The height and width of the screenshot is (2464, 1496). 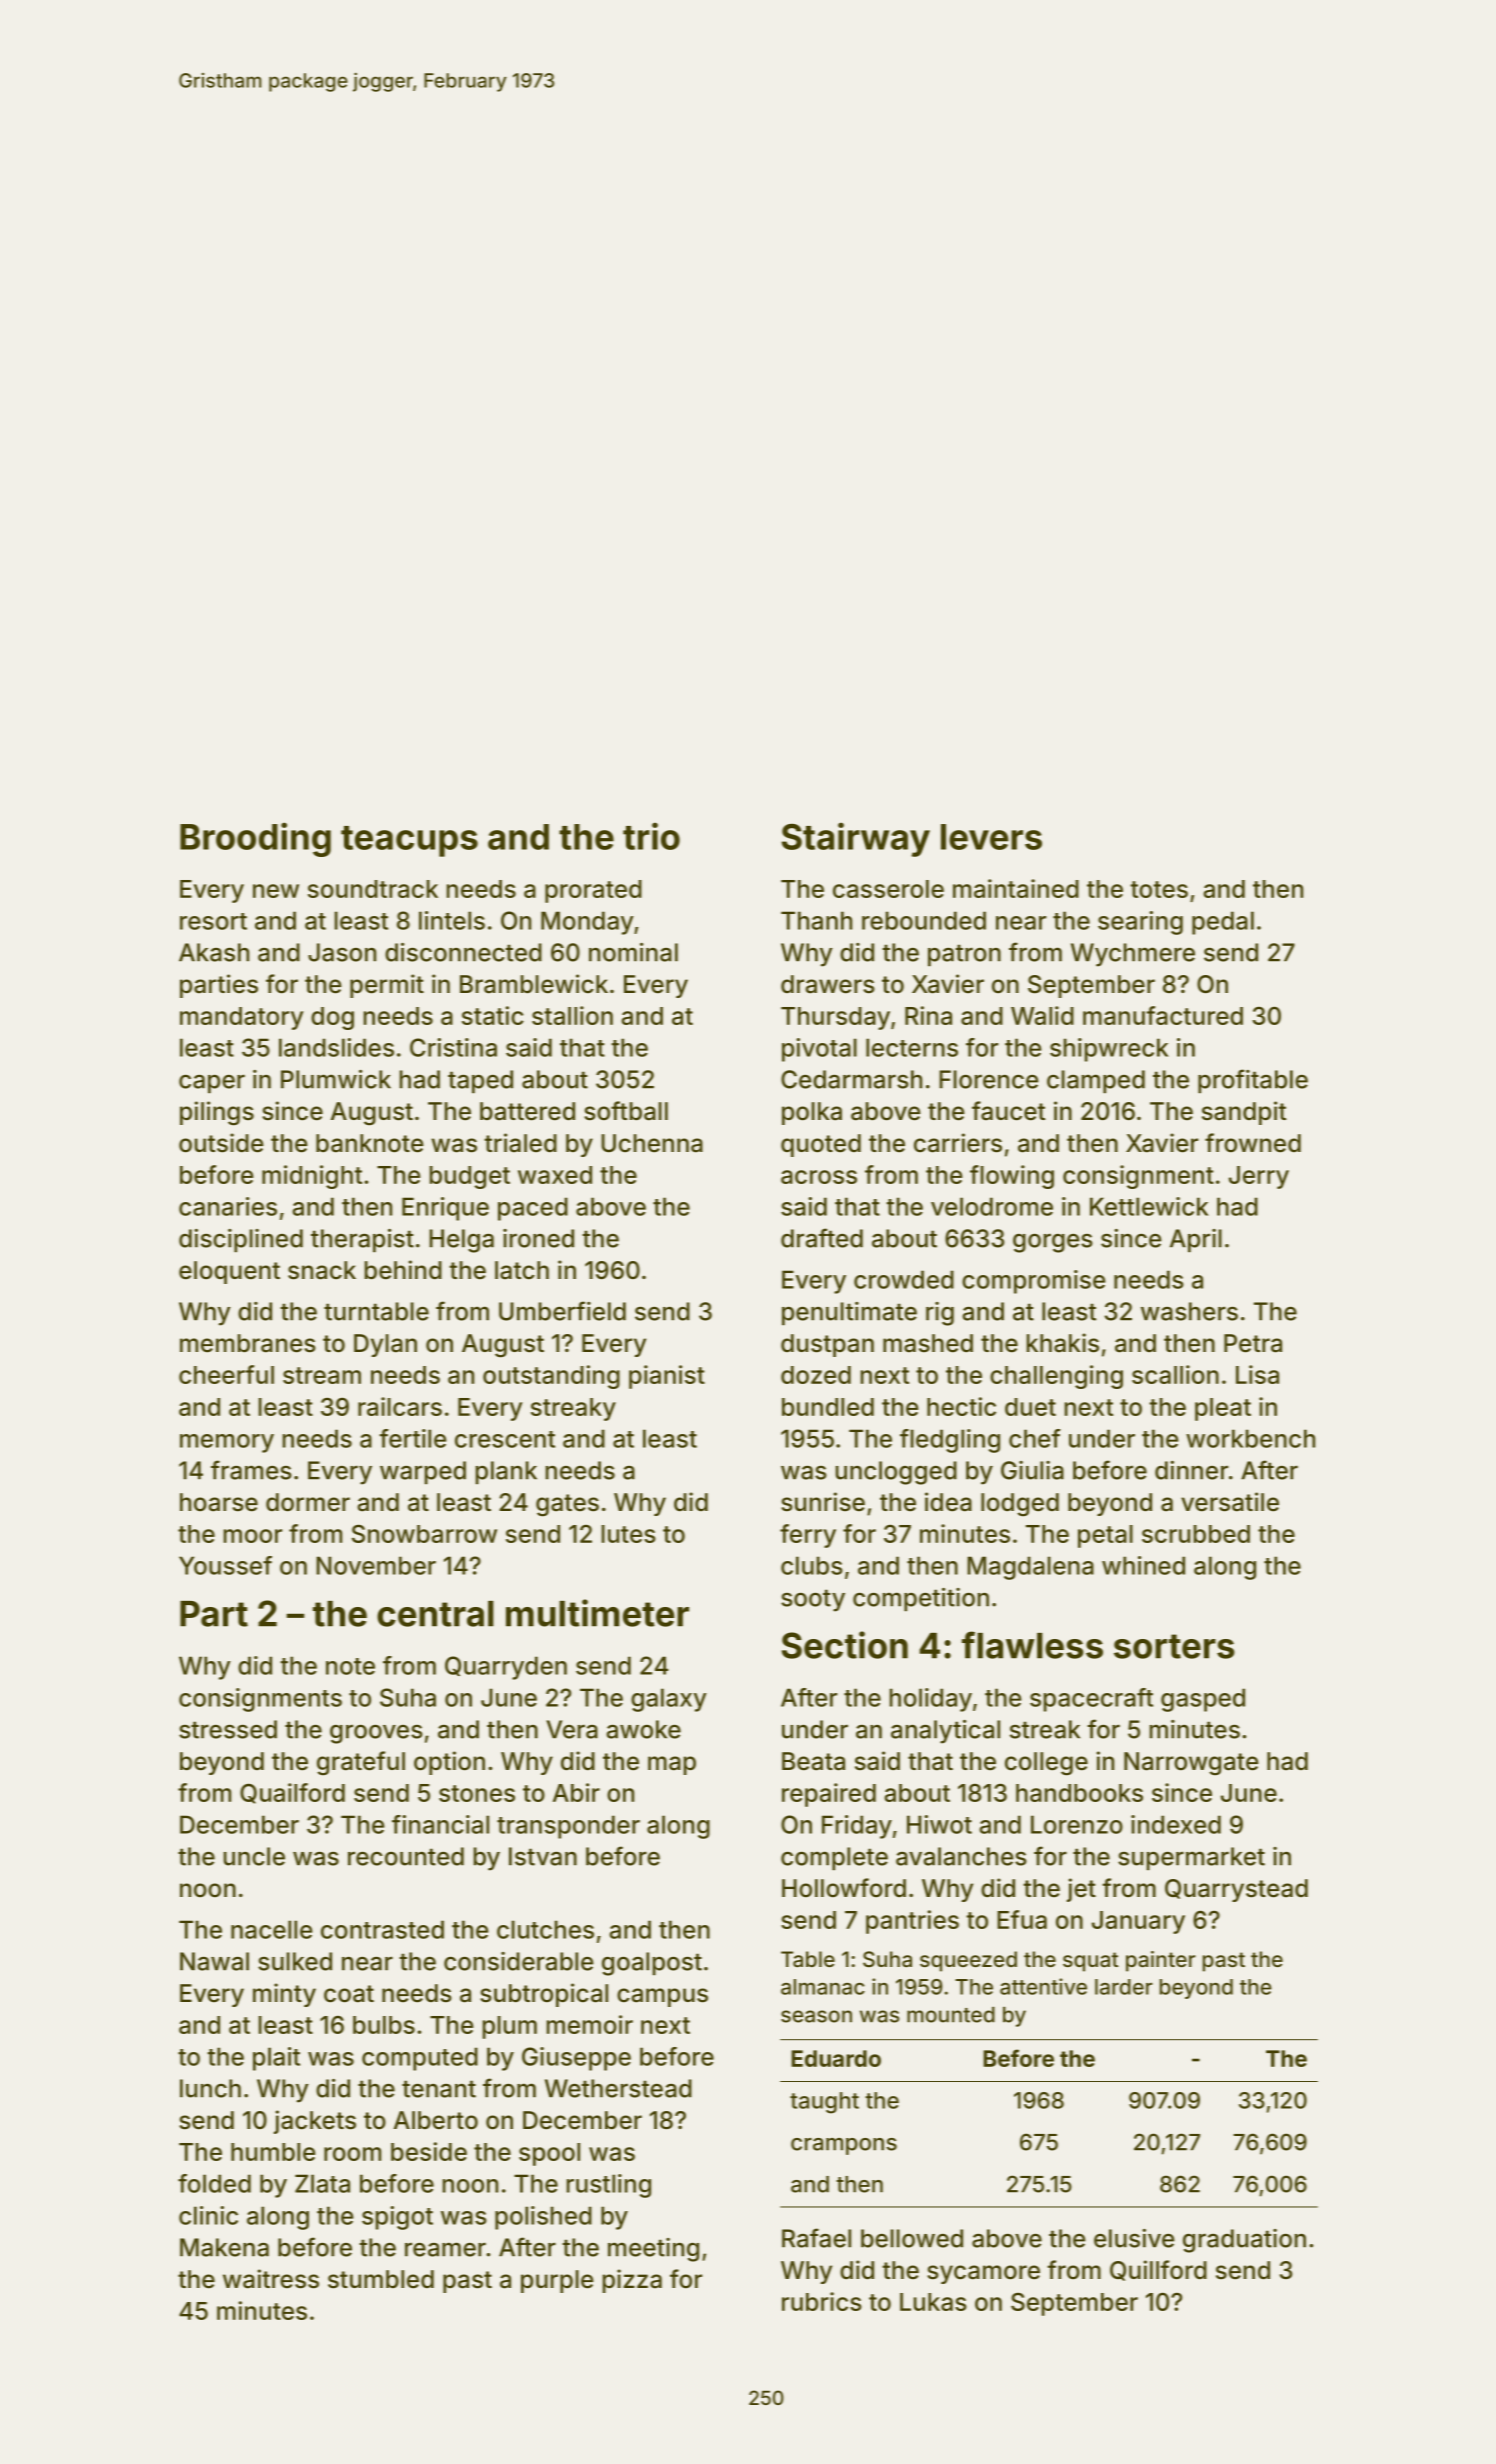 What do you see at coordinates (991, 837) in the screenshot?
I see `levers` at bounding box center [991, 837].
